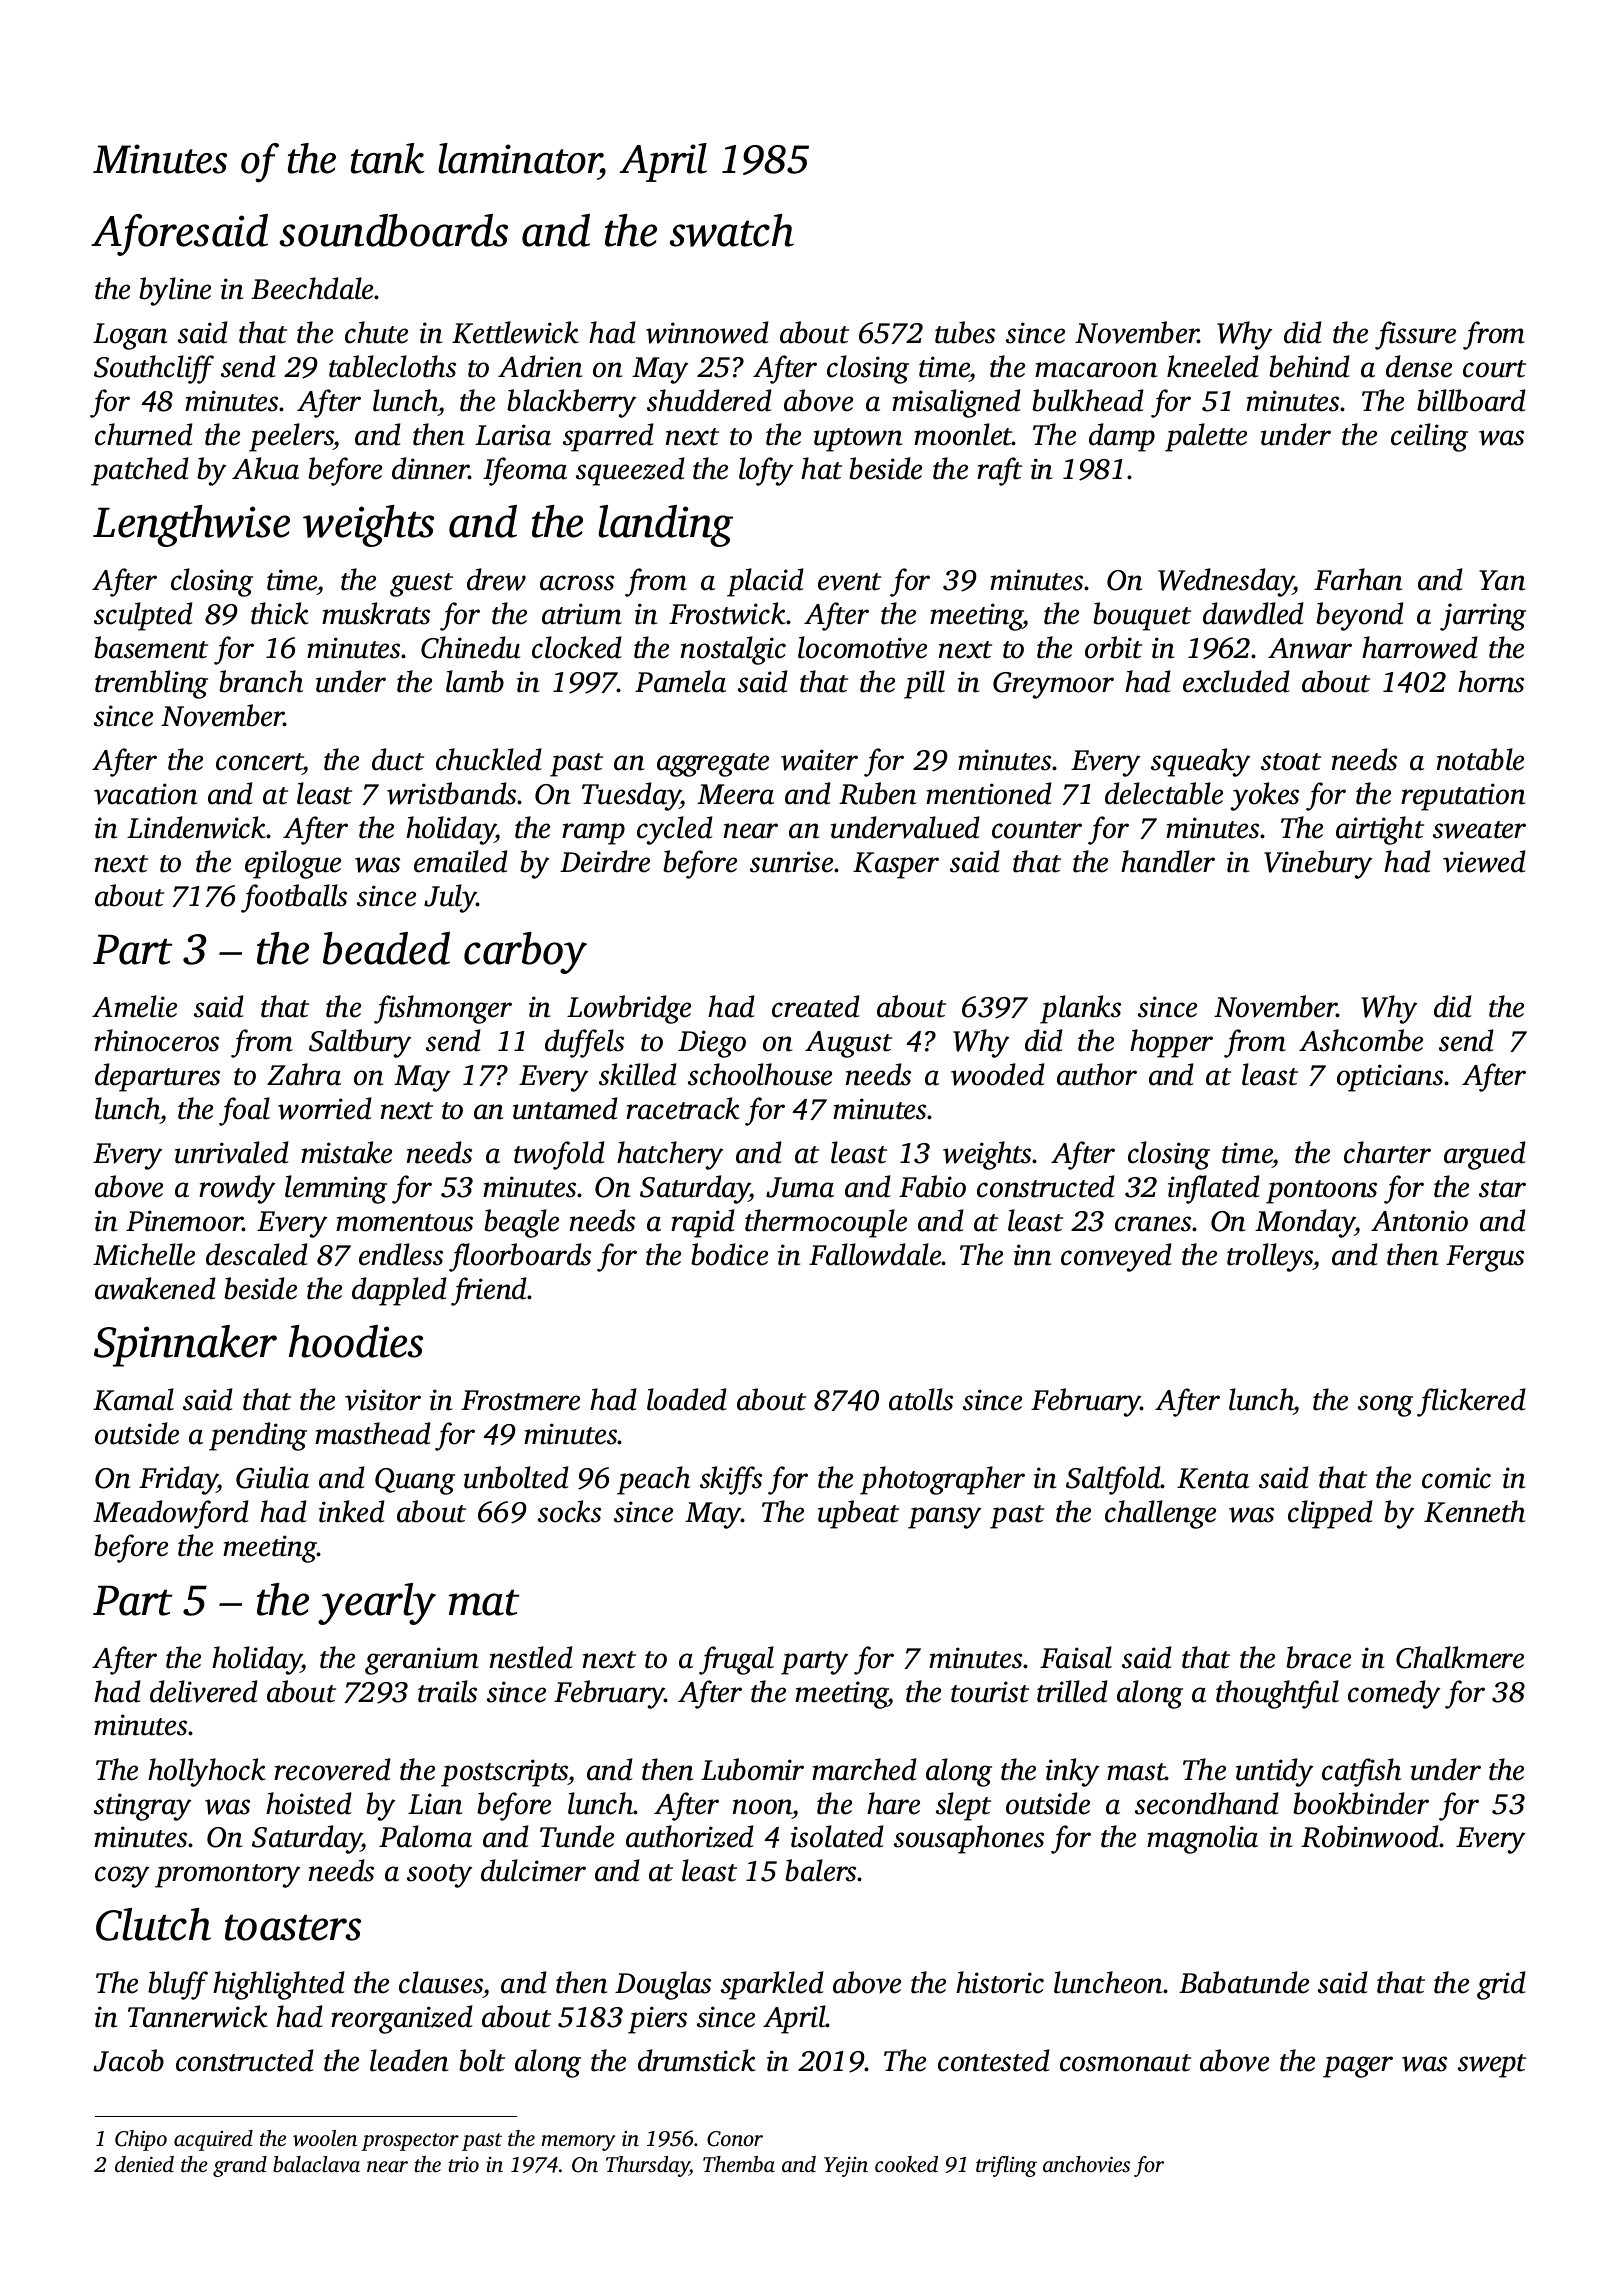 The image size is (1620, 2292). I want to click on sunrise, so click(791, 862).
